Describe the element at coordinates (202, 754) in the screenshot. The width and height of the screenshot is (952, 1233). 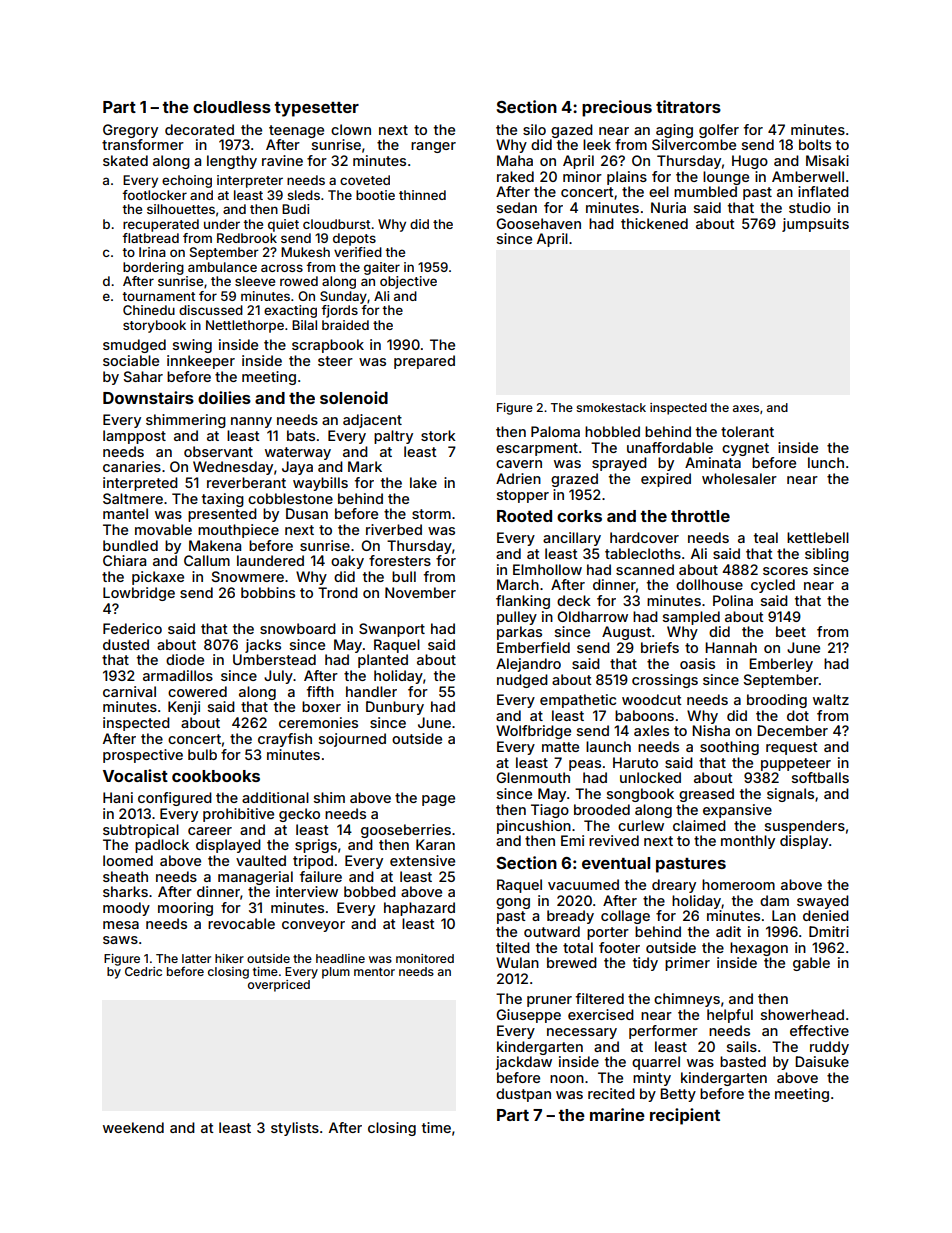
I see `bulb` at that location.
